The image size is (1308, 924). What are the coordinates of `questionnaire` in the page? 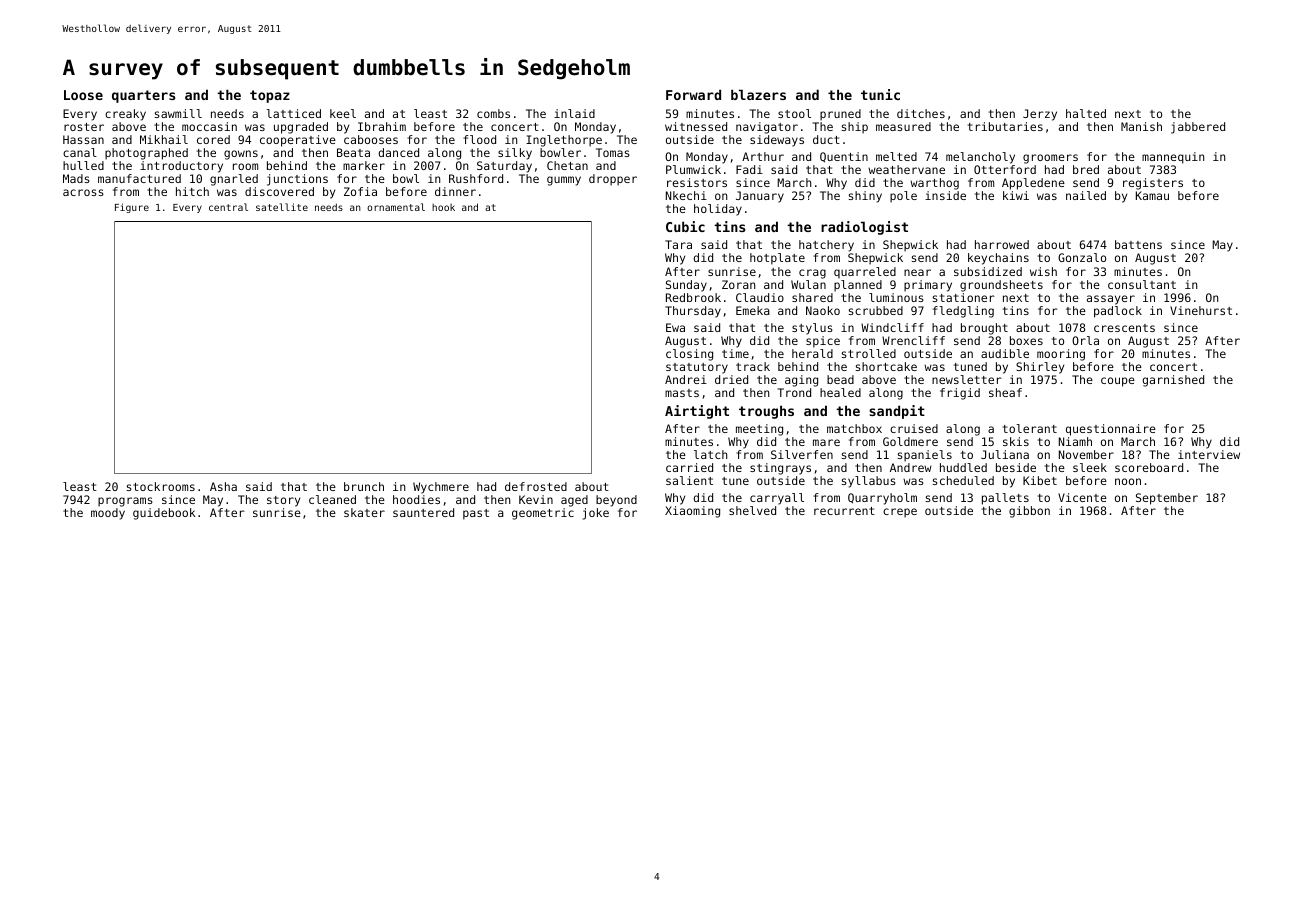 It's located at (1111, 430).
